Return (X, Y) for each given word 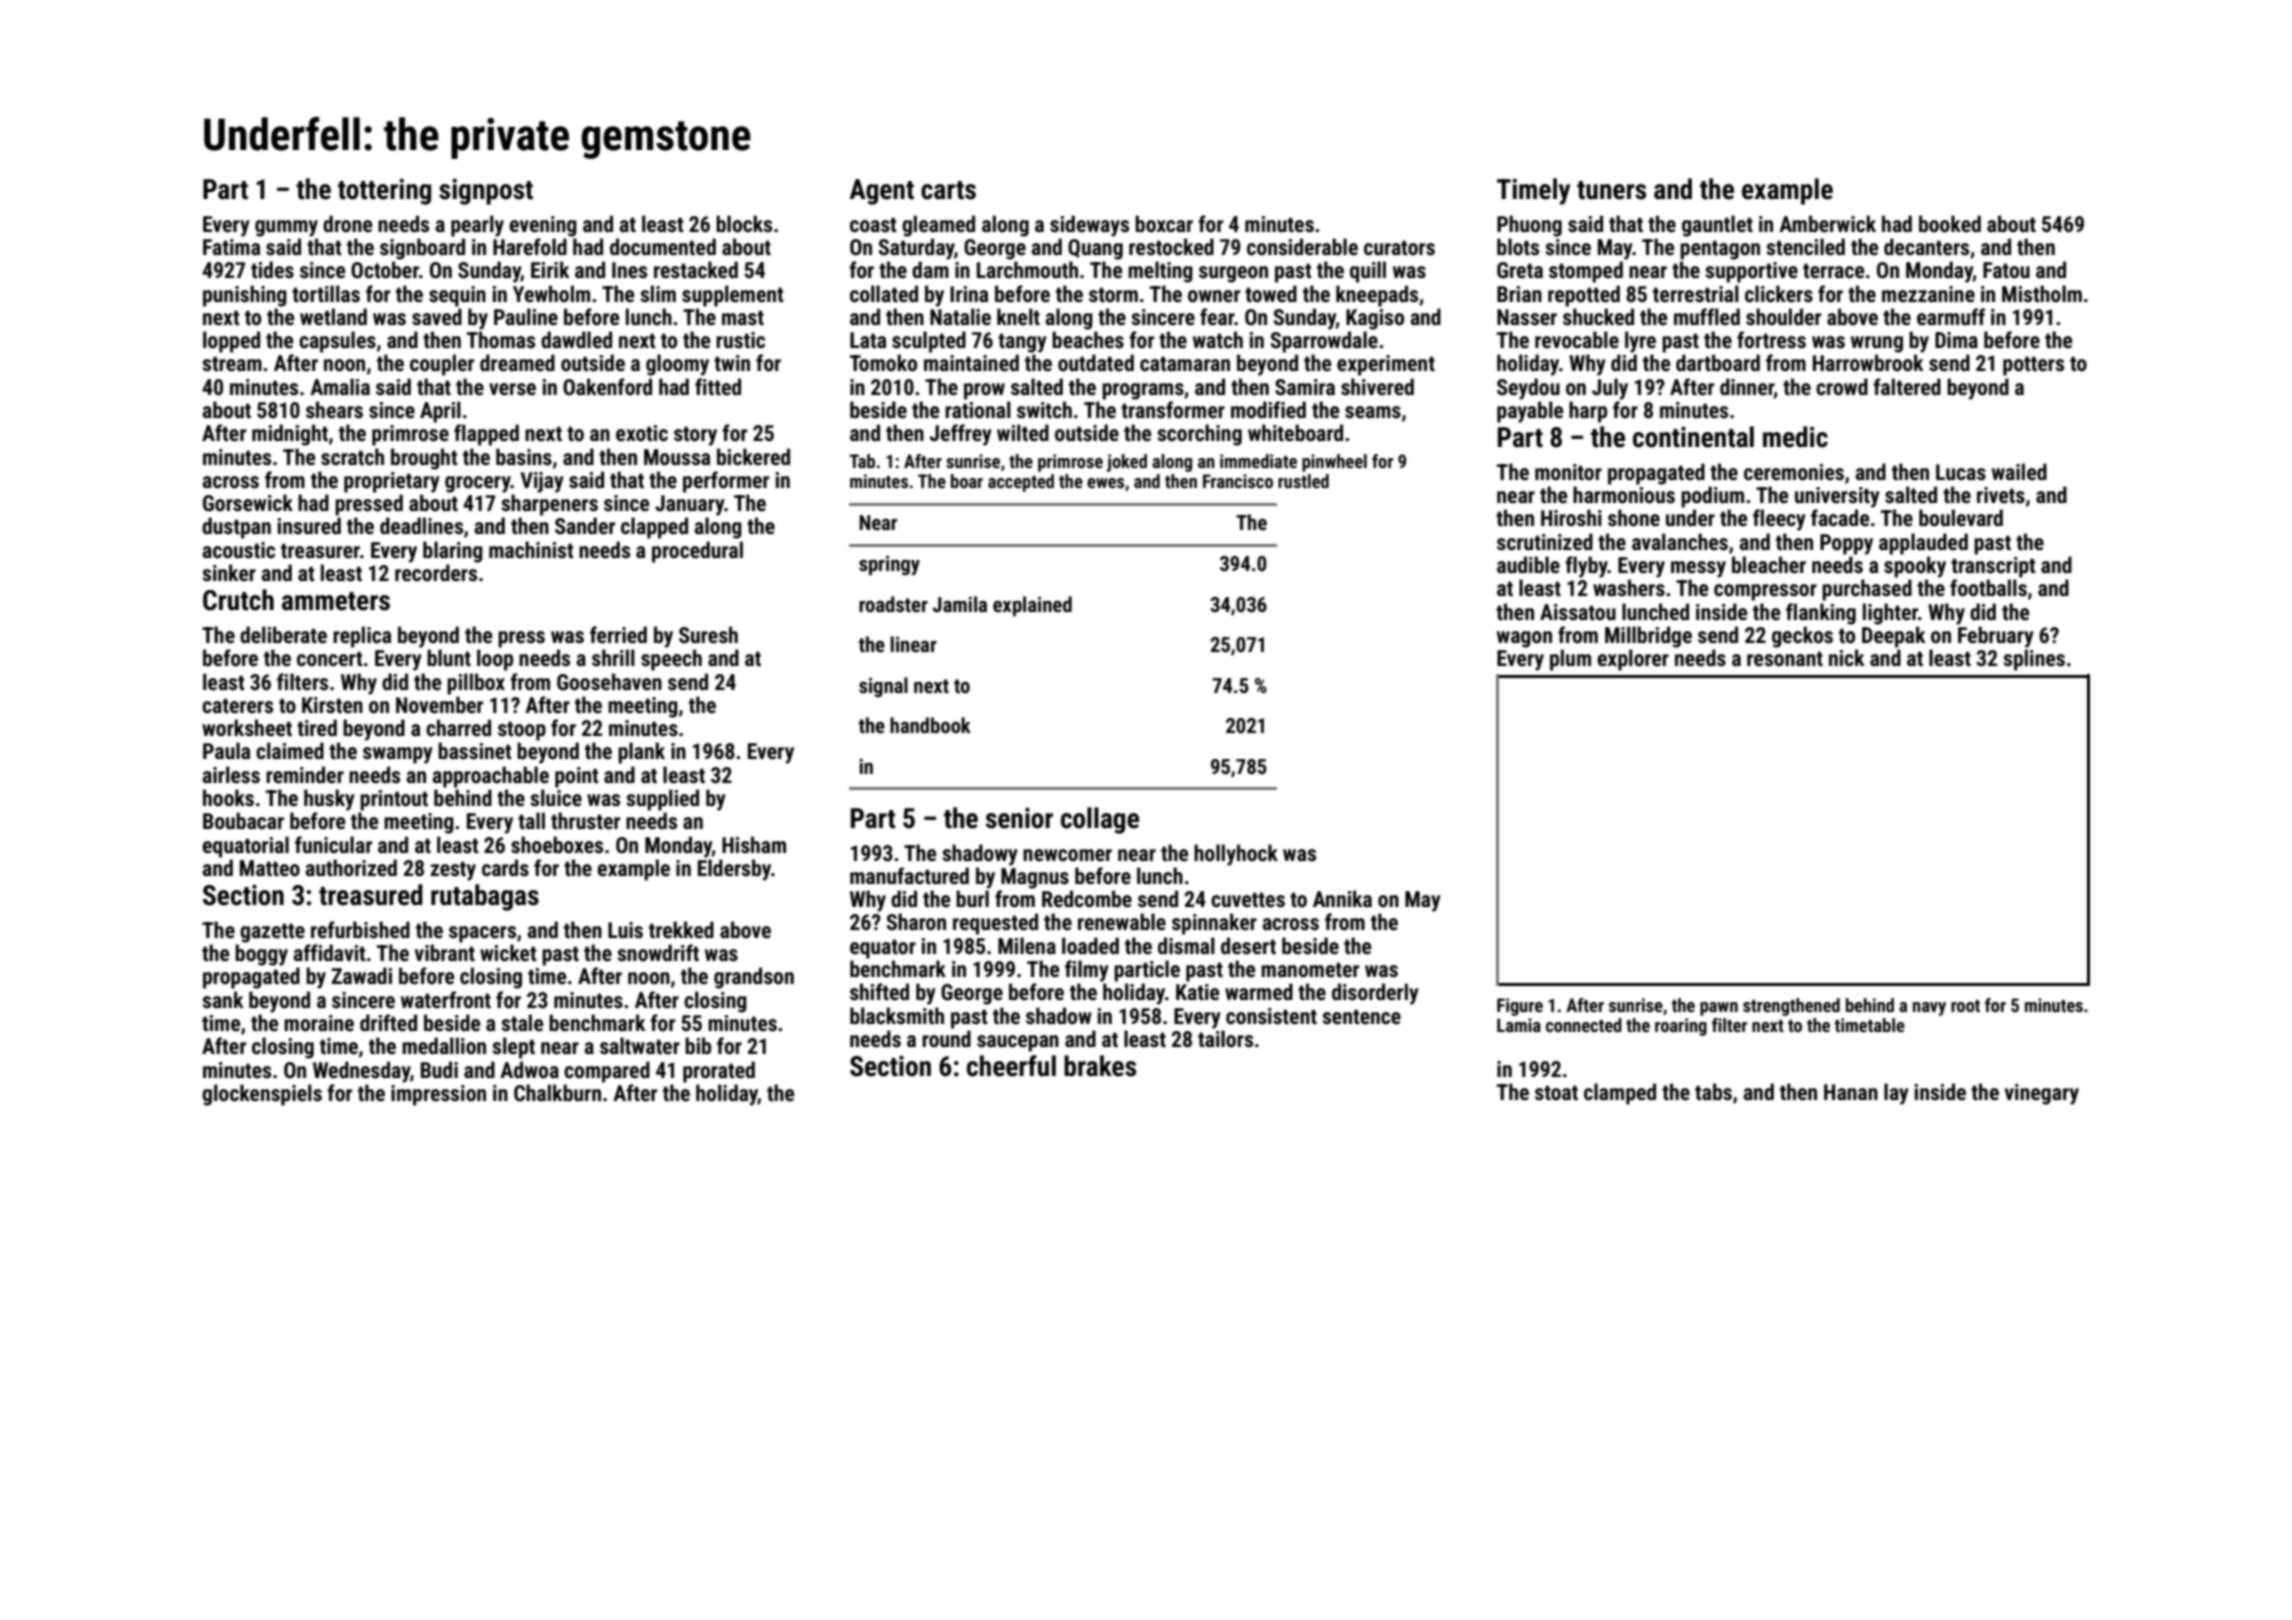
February (1996, 637)
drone (347, 223)
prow (984, 391)
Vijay (542, 482)
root (1965, 1006)
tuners (1611, 190)
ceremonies (1794, 472)
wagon (1524, 639)
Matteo (270, 868)
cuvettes (1248, 900)
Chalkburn (557, 1093)
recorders (436, 572)
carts (948, 190)
